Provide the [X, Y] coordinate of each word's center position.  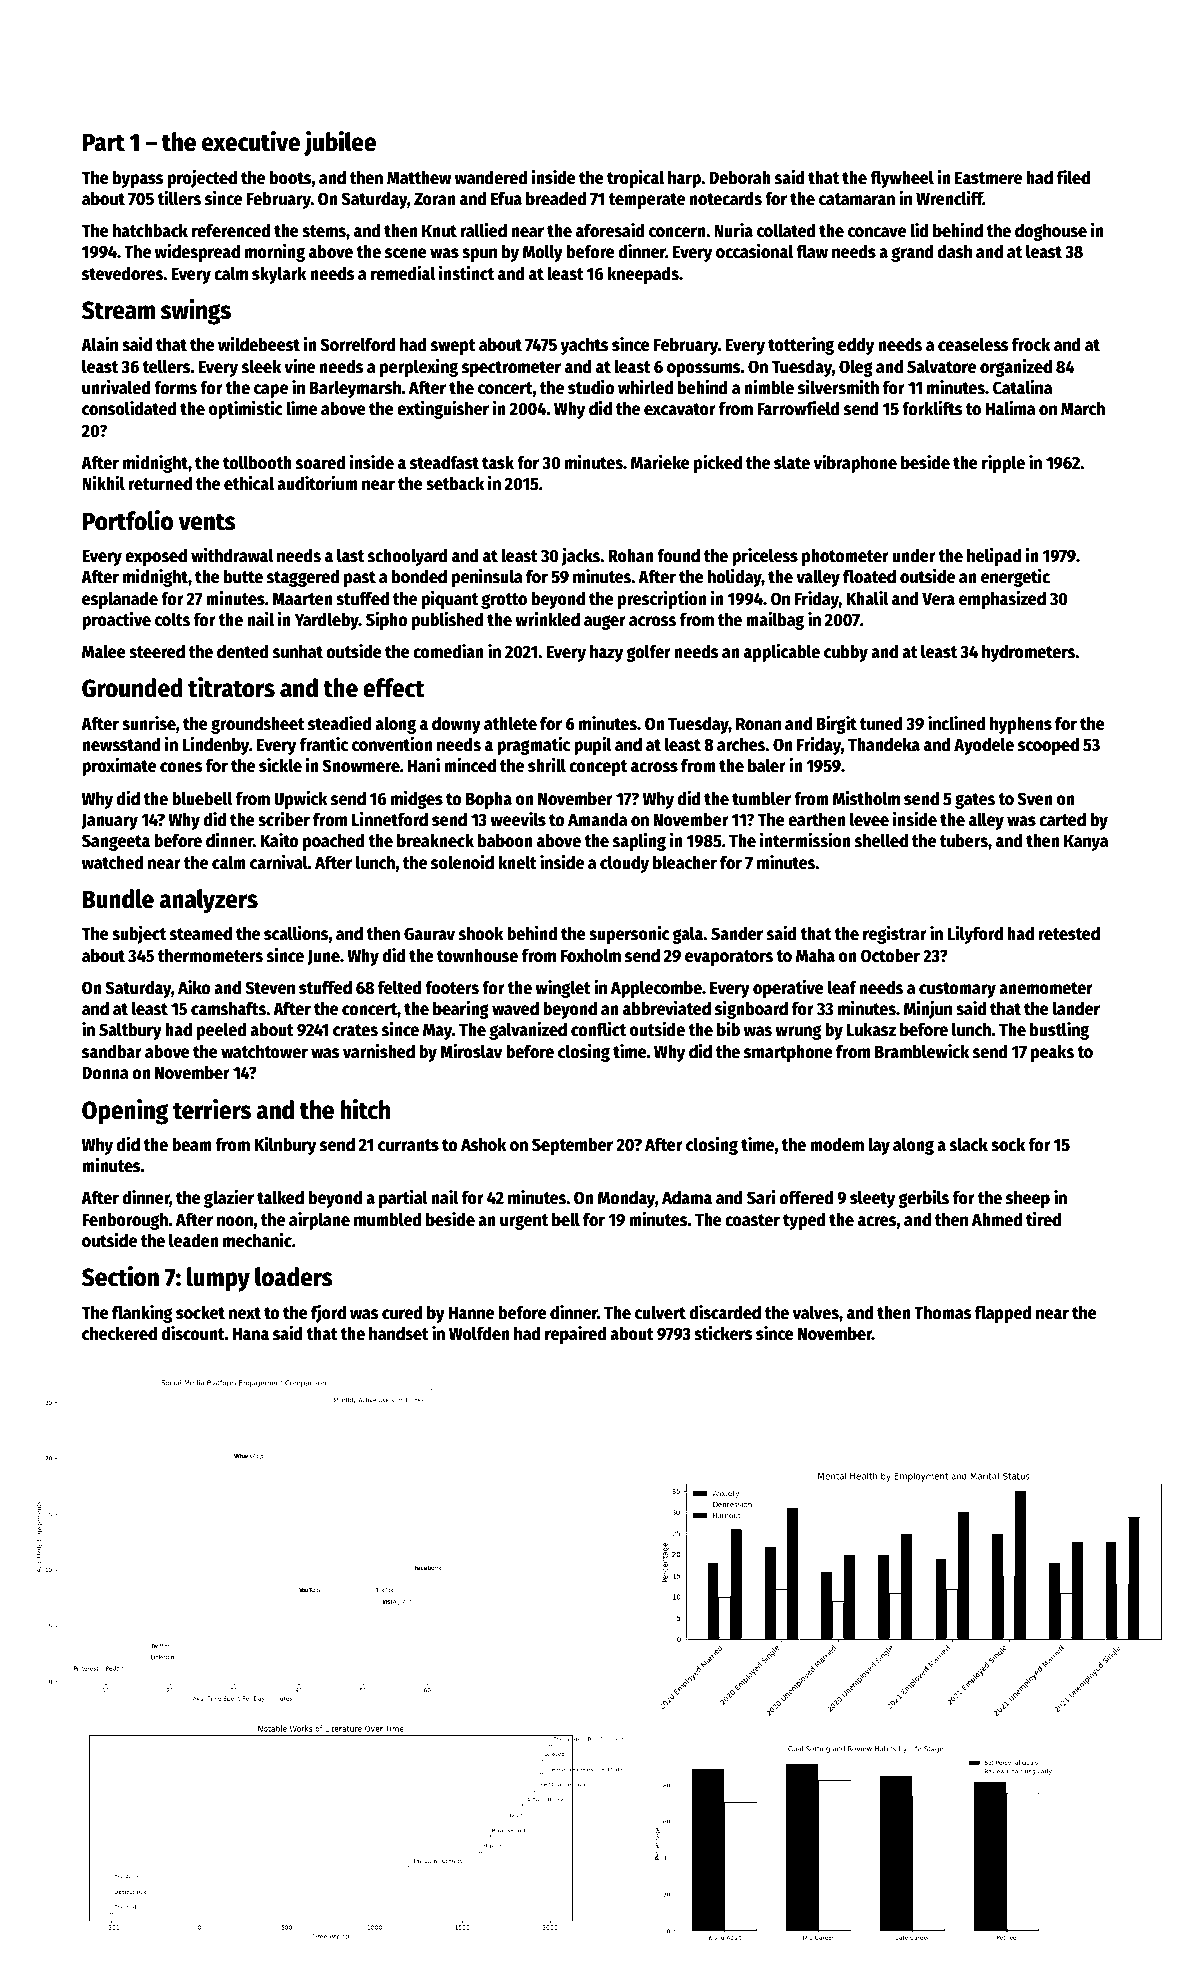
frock [1031, 344]
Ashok [484, 1144]
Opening [125, 1112]
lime [302, 408]
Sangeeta [116, 842]
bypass [138, 179]
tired [1043, 1219]
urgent [524, 1222]
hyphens [1021, 725]
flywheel [902, 179]
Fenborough [125, 1221]
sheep [1028, 1199]
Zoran [434, 199]
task [498, 463]
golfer [648, 653]
